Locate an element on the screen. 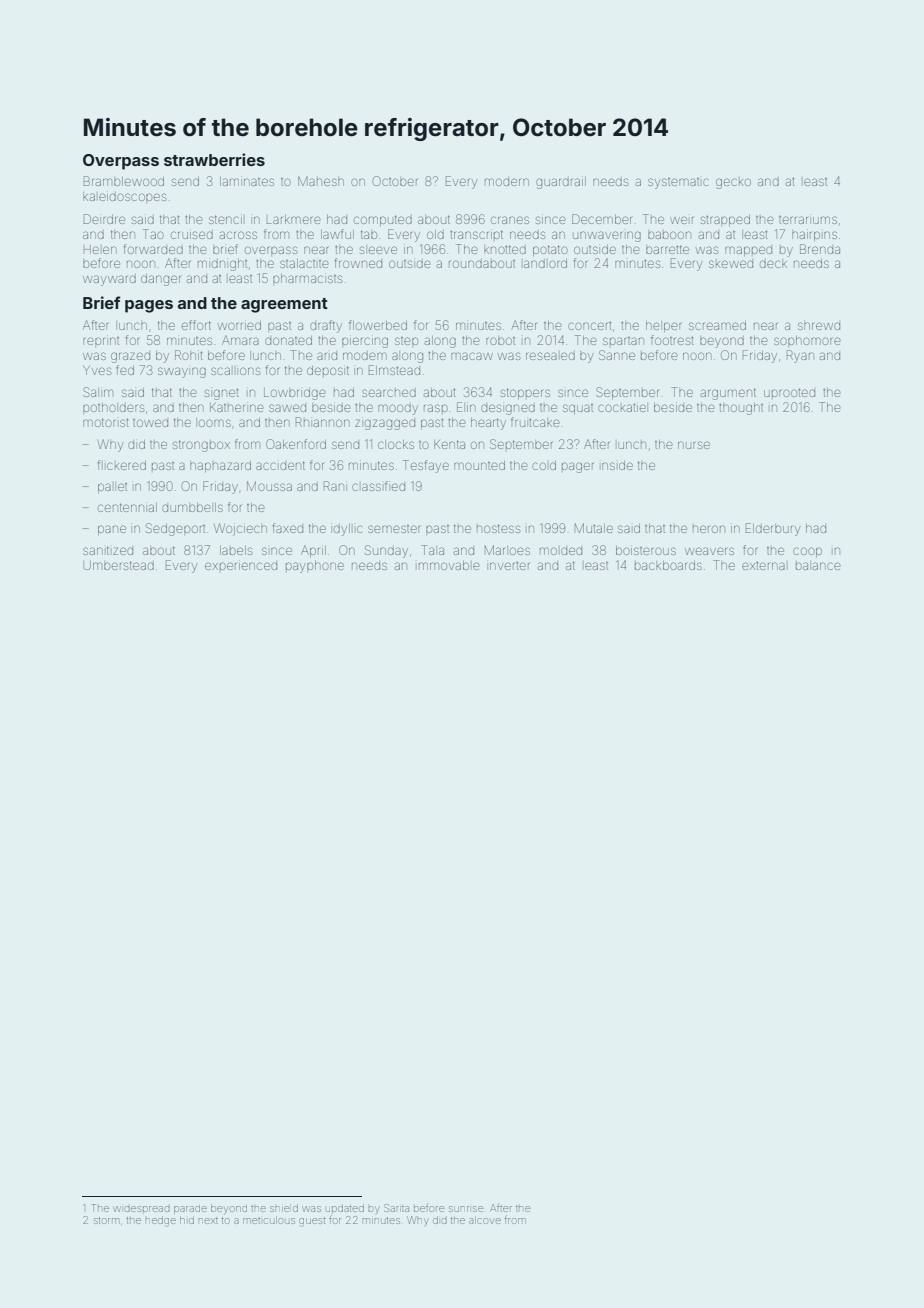 Image resolution: width=924 pixels, height=1308 pixels. strawberries is located at coordinates (214, 159).
